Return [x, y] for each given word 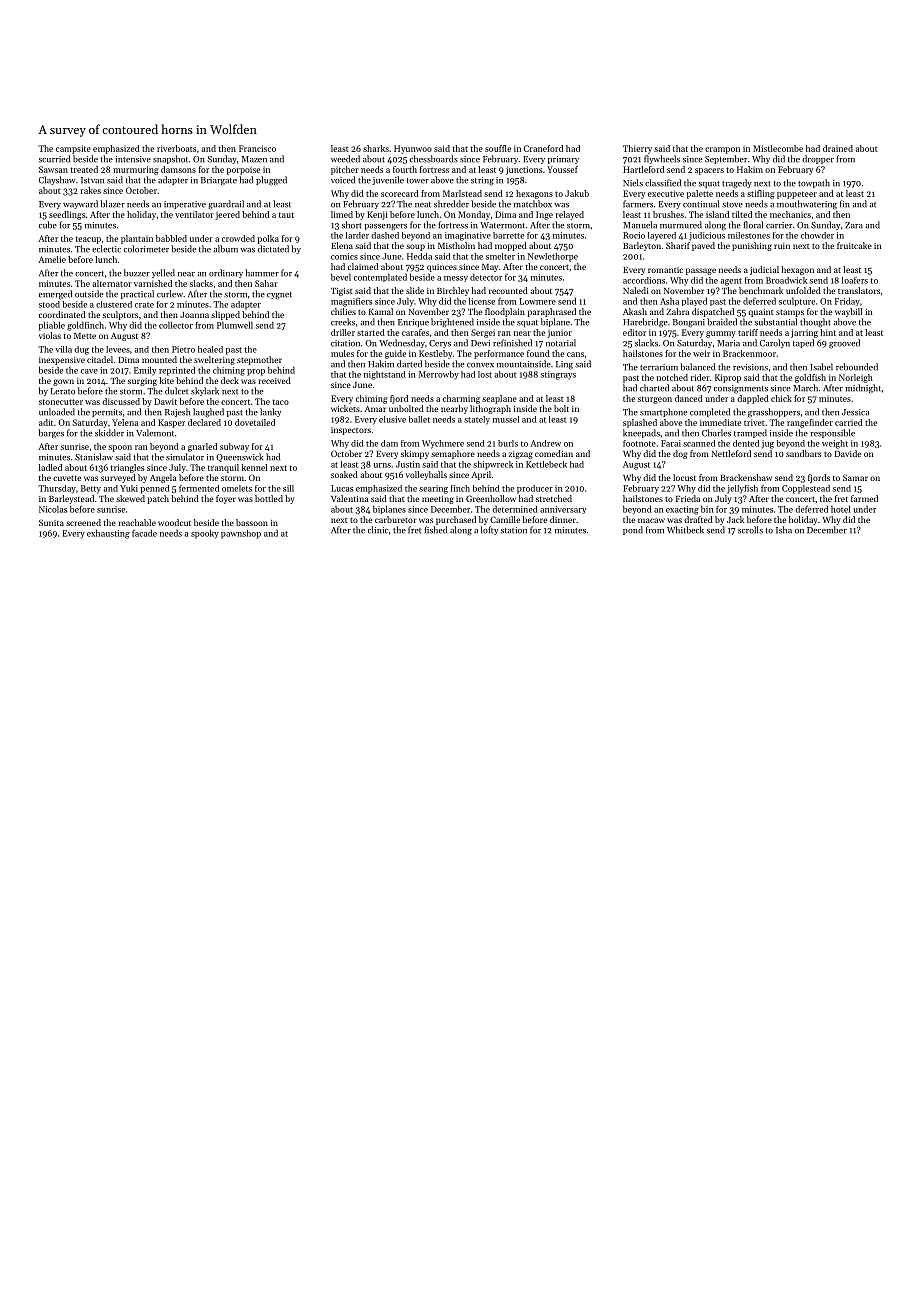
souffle [498, 148]
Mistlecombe [778, 148]
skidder [109, 433]
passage [701, 271]
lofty [489, 530]
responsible [832, 433]
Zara [854, 225]
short [352, 225]
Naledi [636, 290]
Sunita [51, 522]
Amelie [52, 259]
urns [382, 465]
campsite [73, 149]
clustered [114, 304]
